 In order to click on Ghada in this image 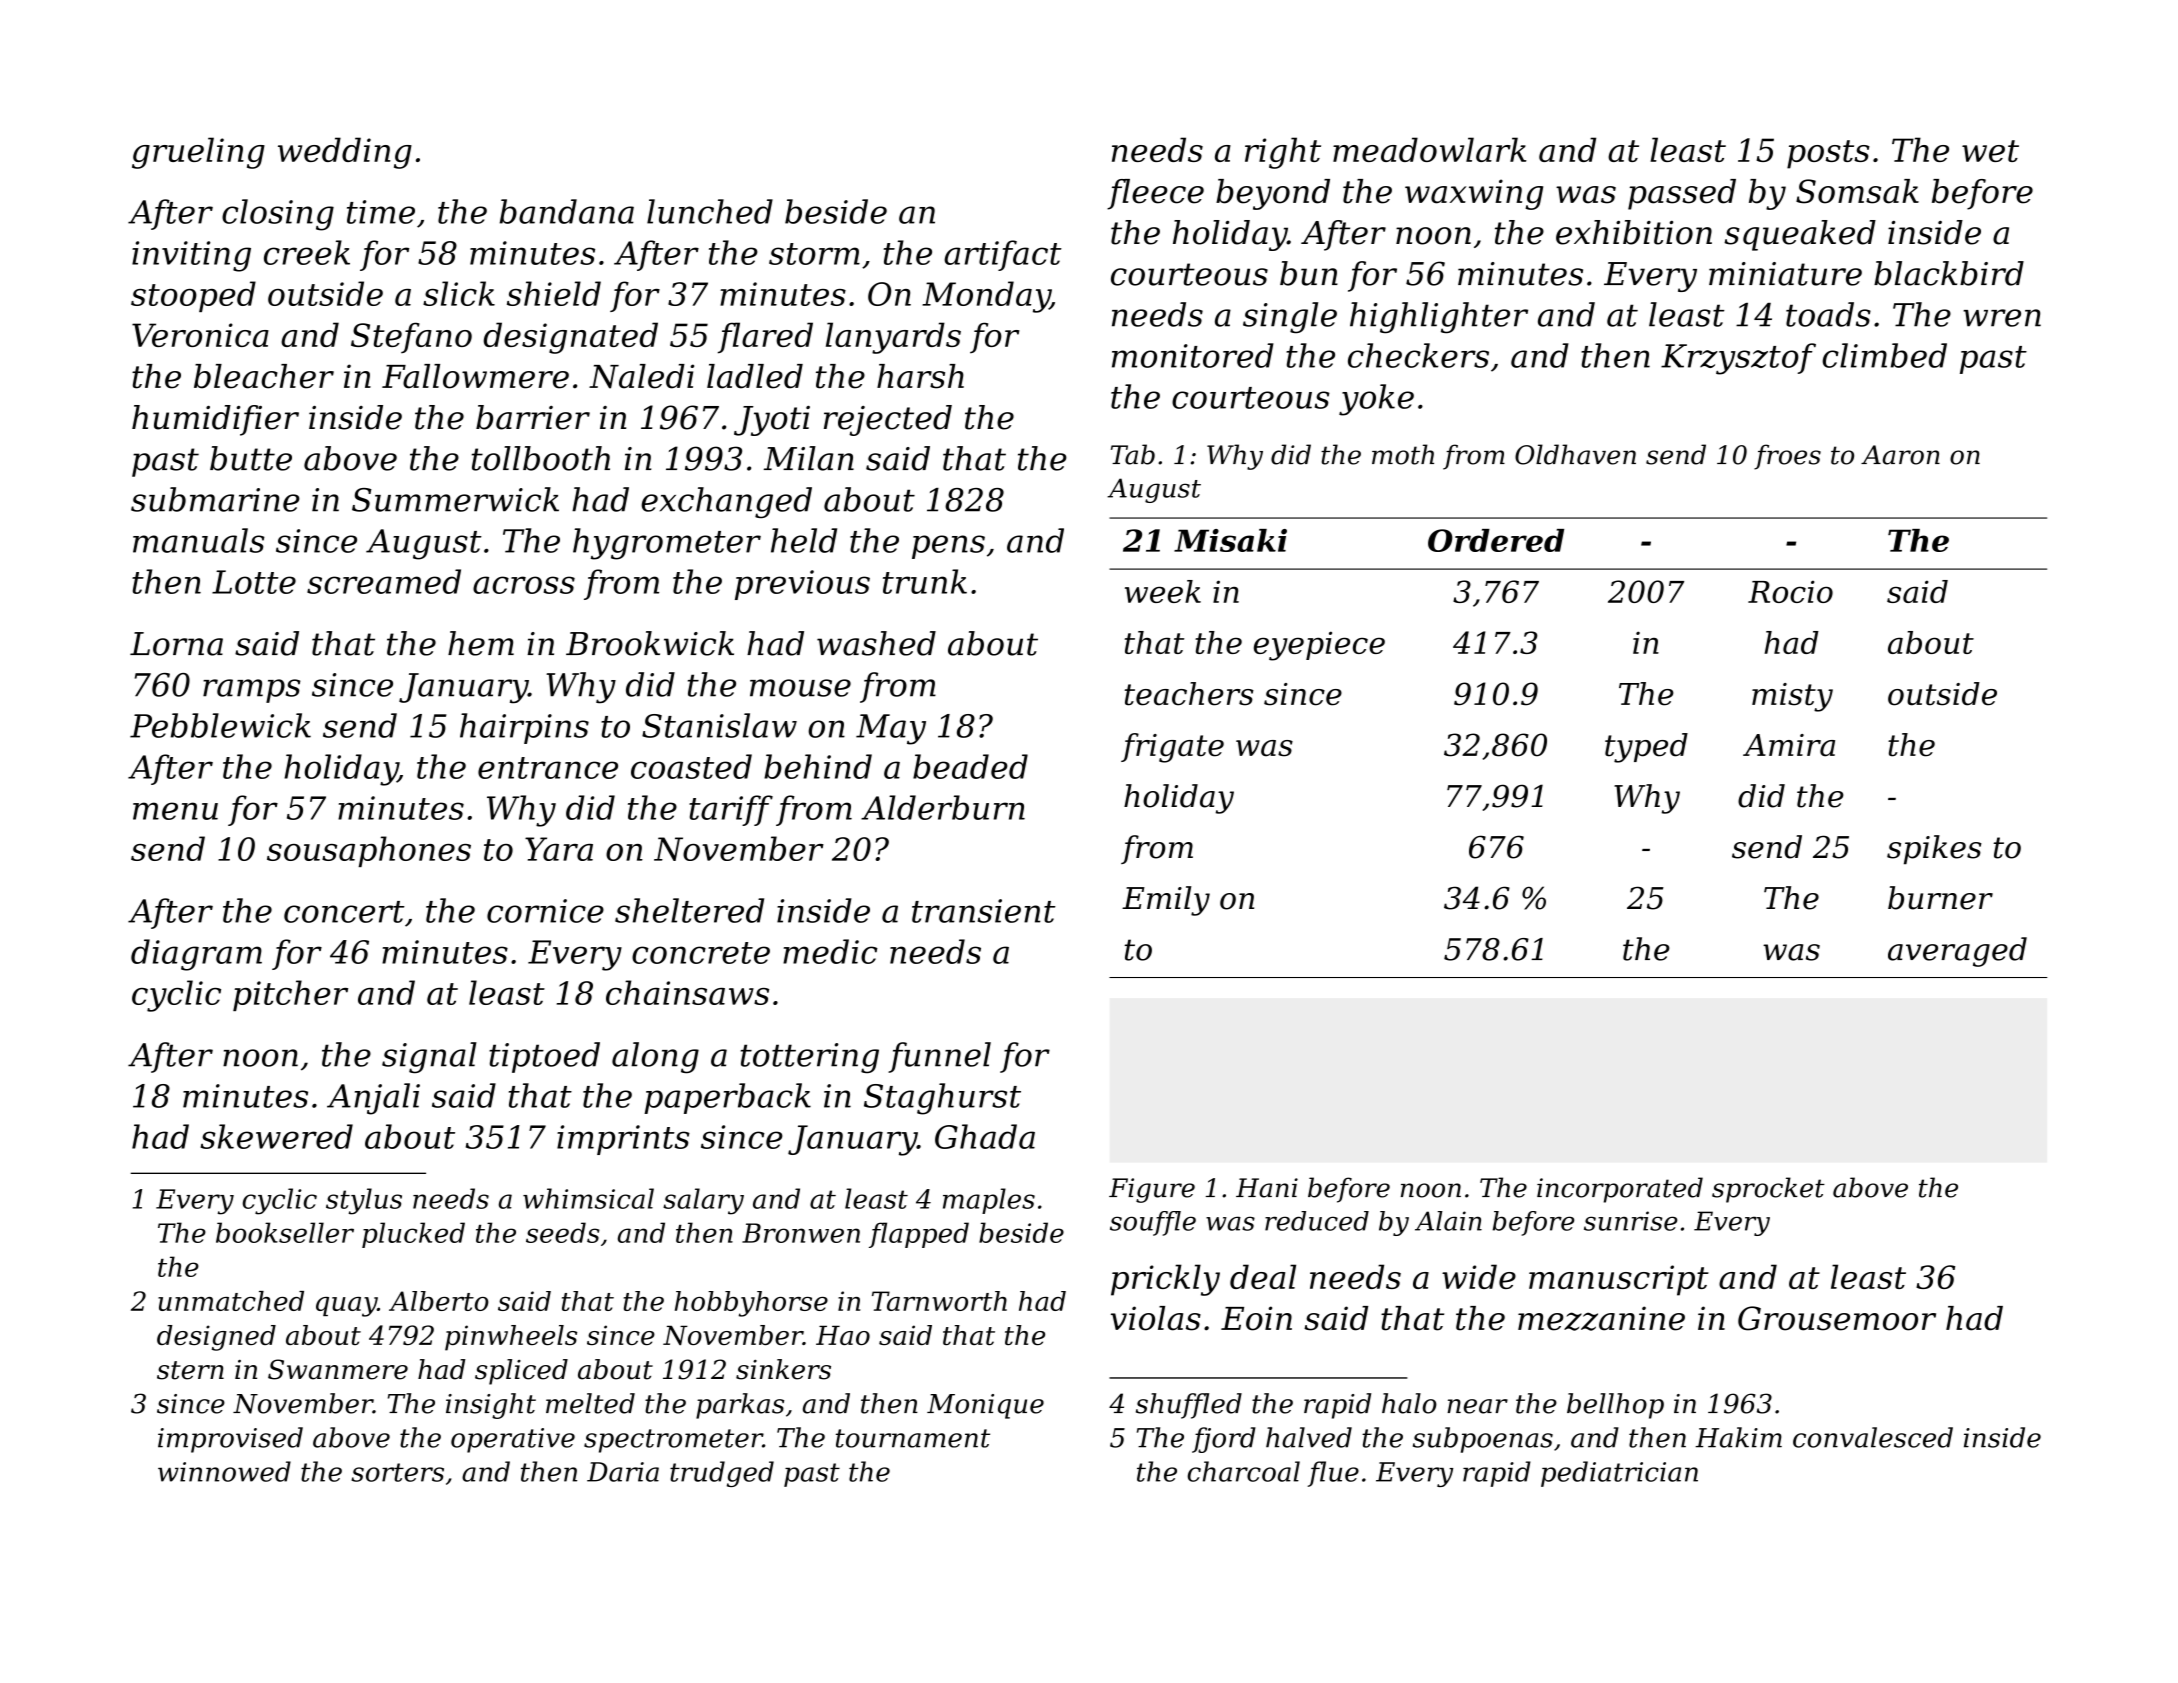, I will do `click(985, 1136)`.
